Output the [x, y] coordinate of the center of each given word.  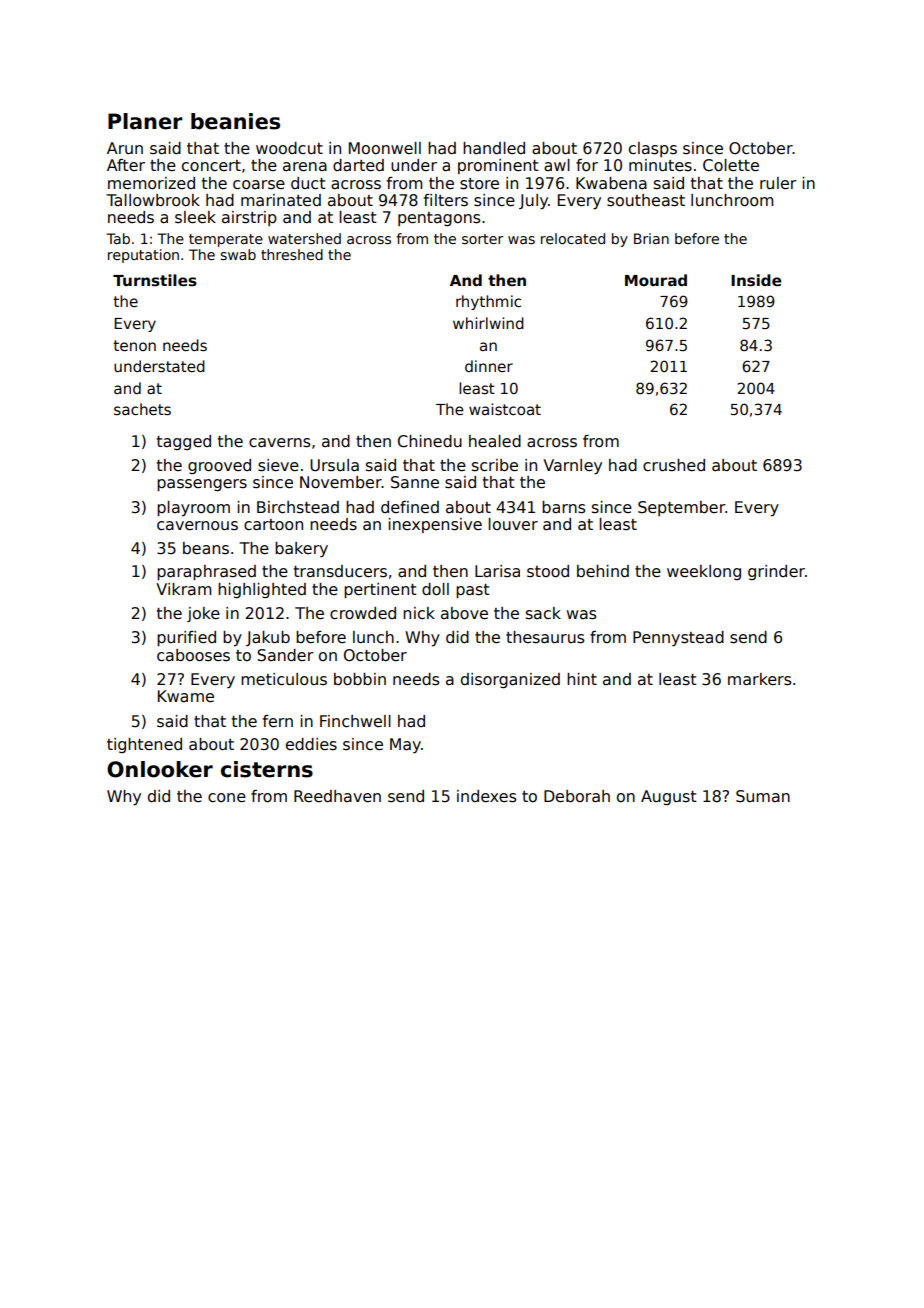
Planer [145, 121]
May [405, 745]
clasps [653, 149]
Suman [763, 796]
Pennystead [678, 638]
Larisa [497, 571]
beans [206, 548]
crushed [674, 465]
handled [494, 148]
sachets [142, 409]
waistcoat [505, 409]
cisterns [267, 769]
